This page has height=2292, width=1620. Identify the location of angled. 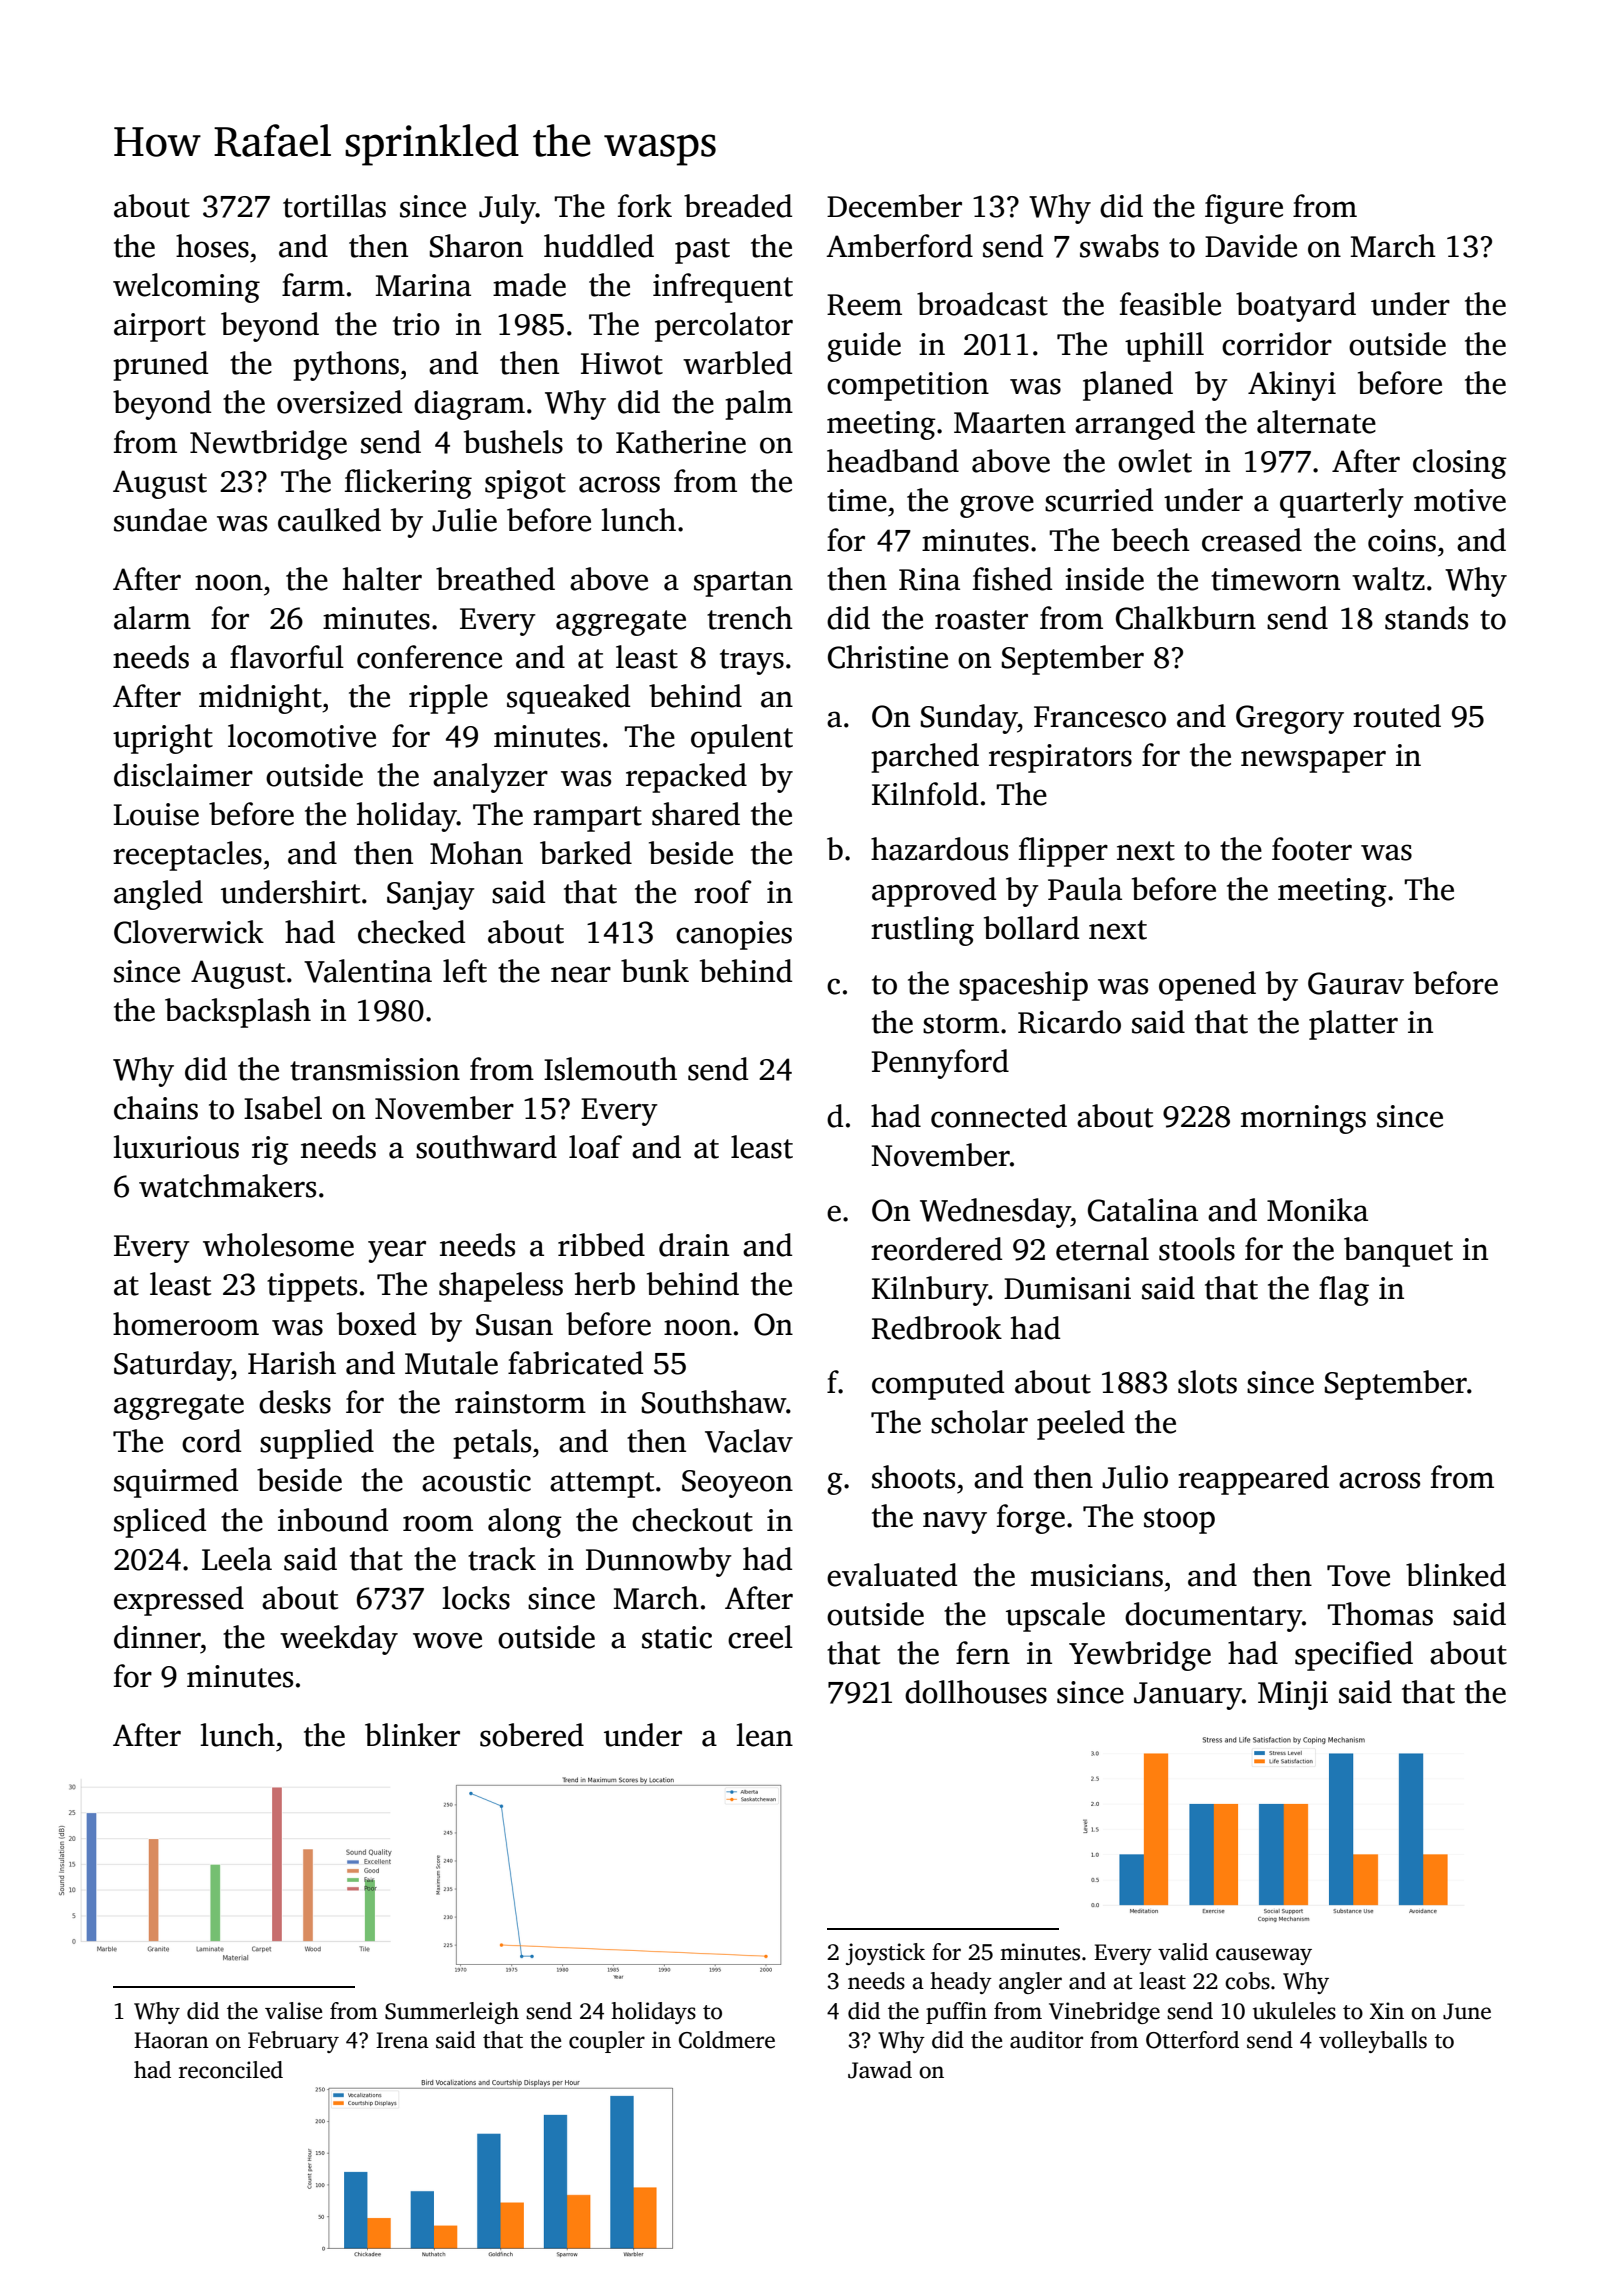
(158, 895).
